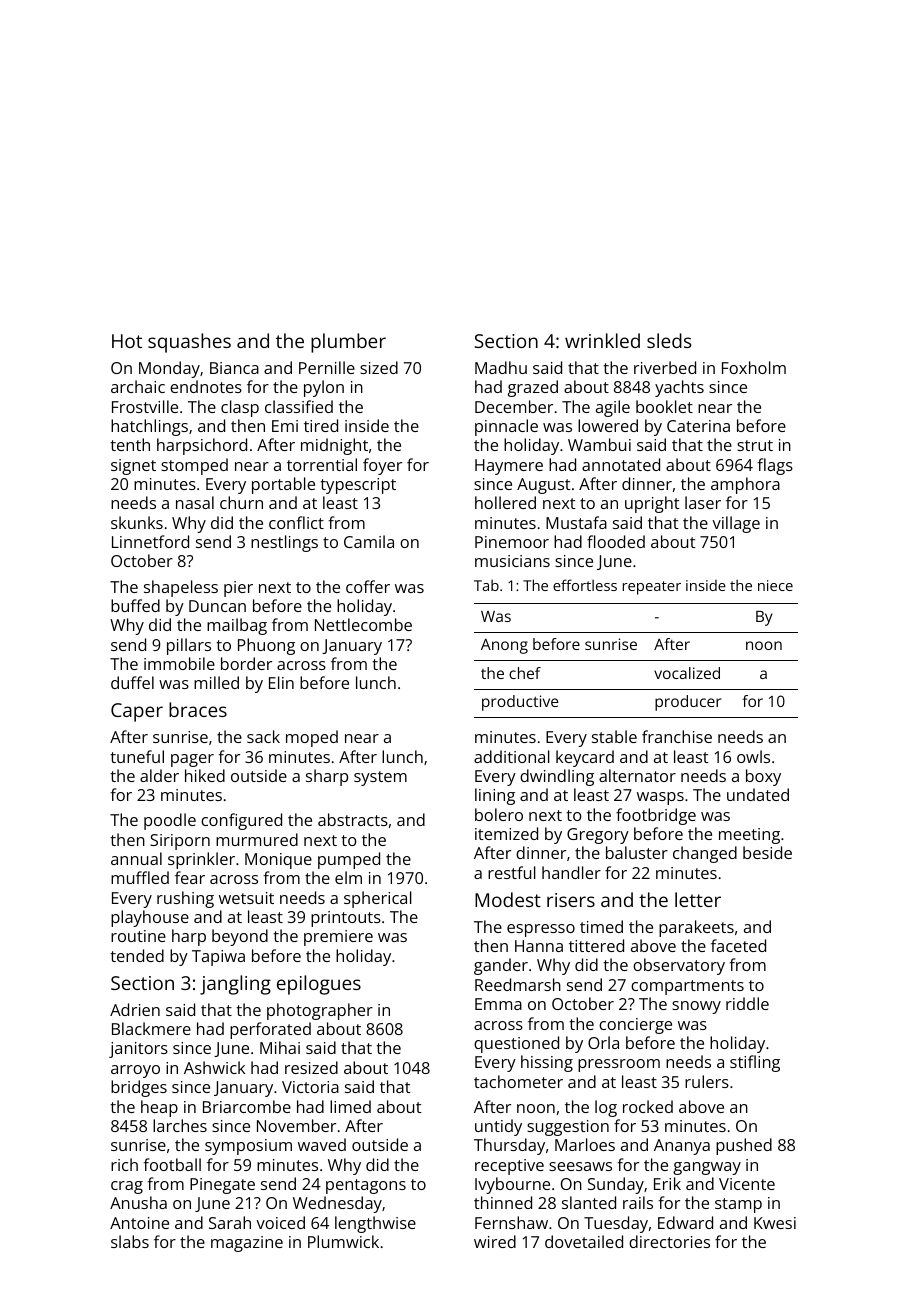 The height and width of the page is (1316, 908). Describe the element at coordinates (687, 673) in the page. I see `vocalized` at that location.
